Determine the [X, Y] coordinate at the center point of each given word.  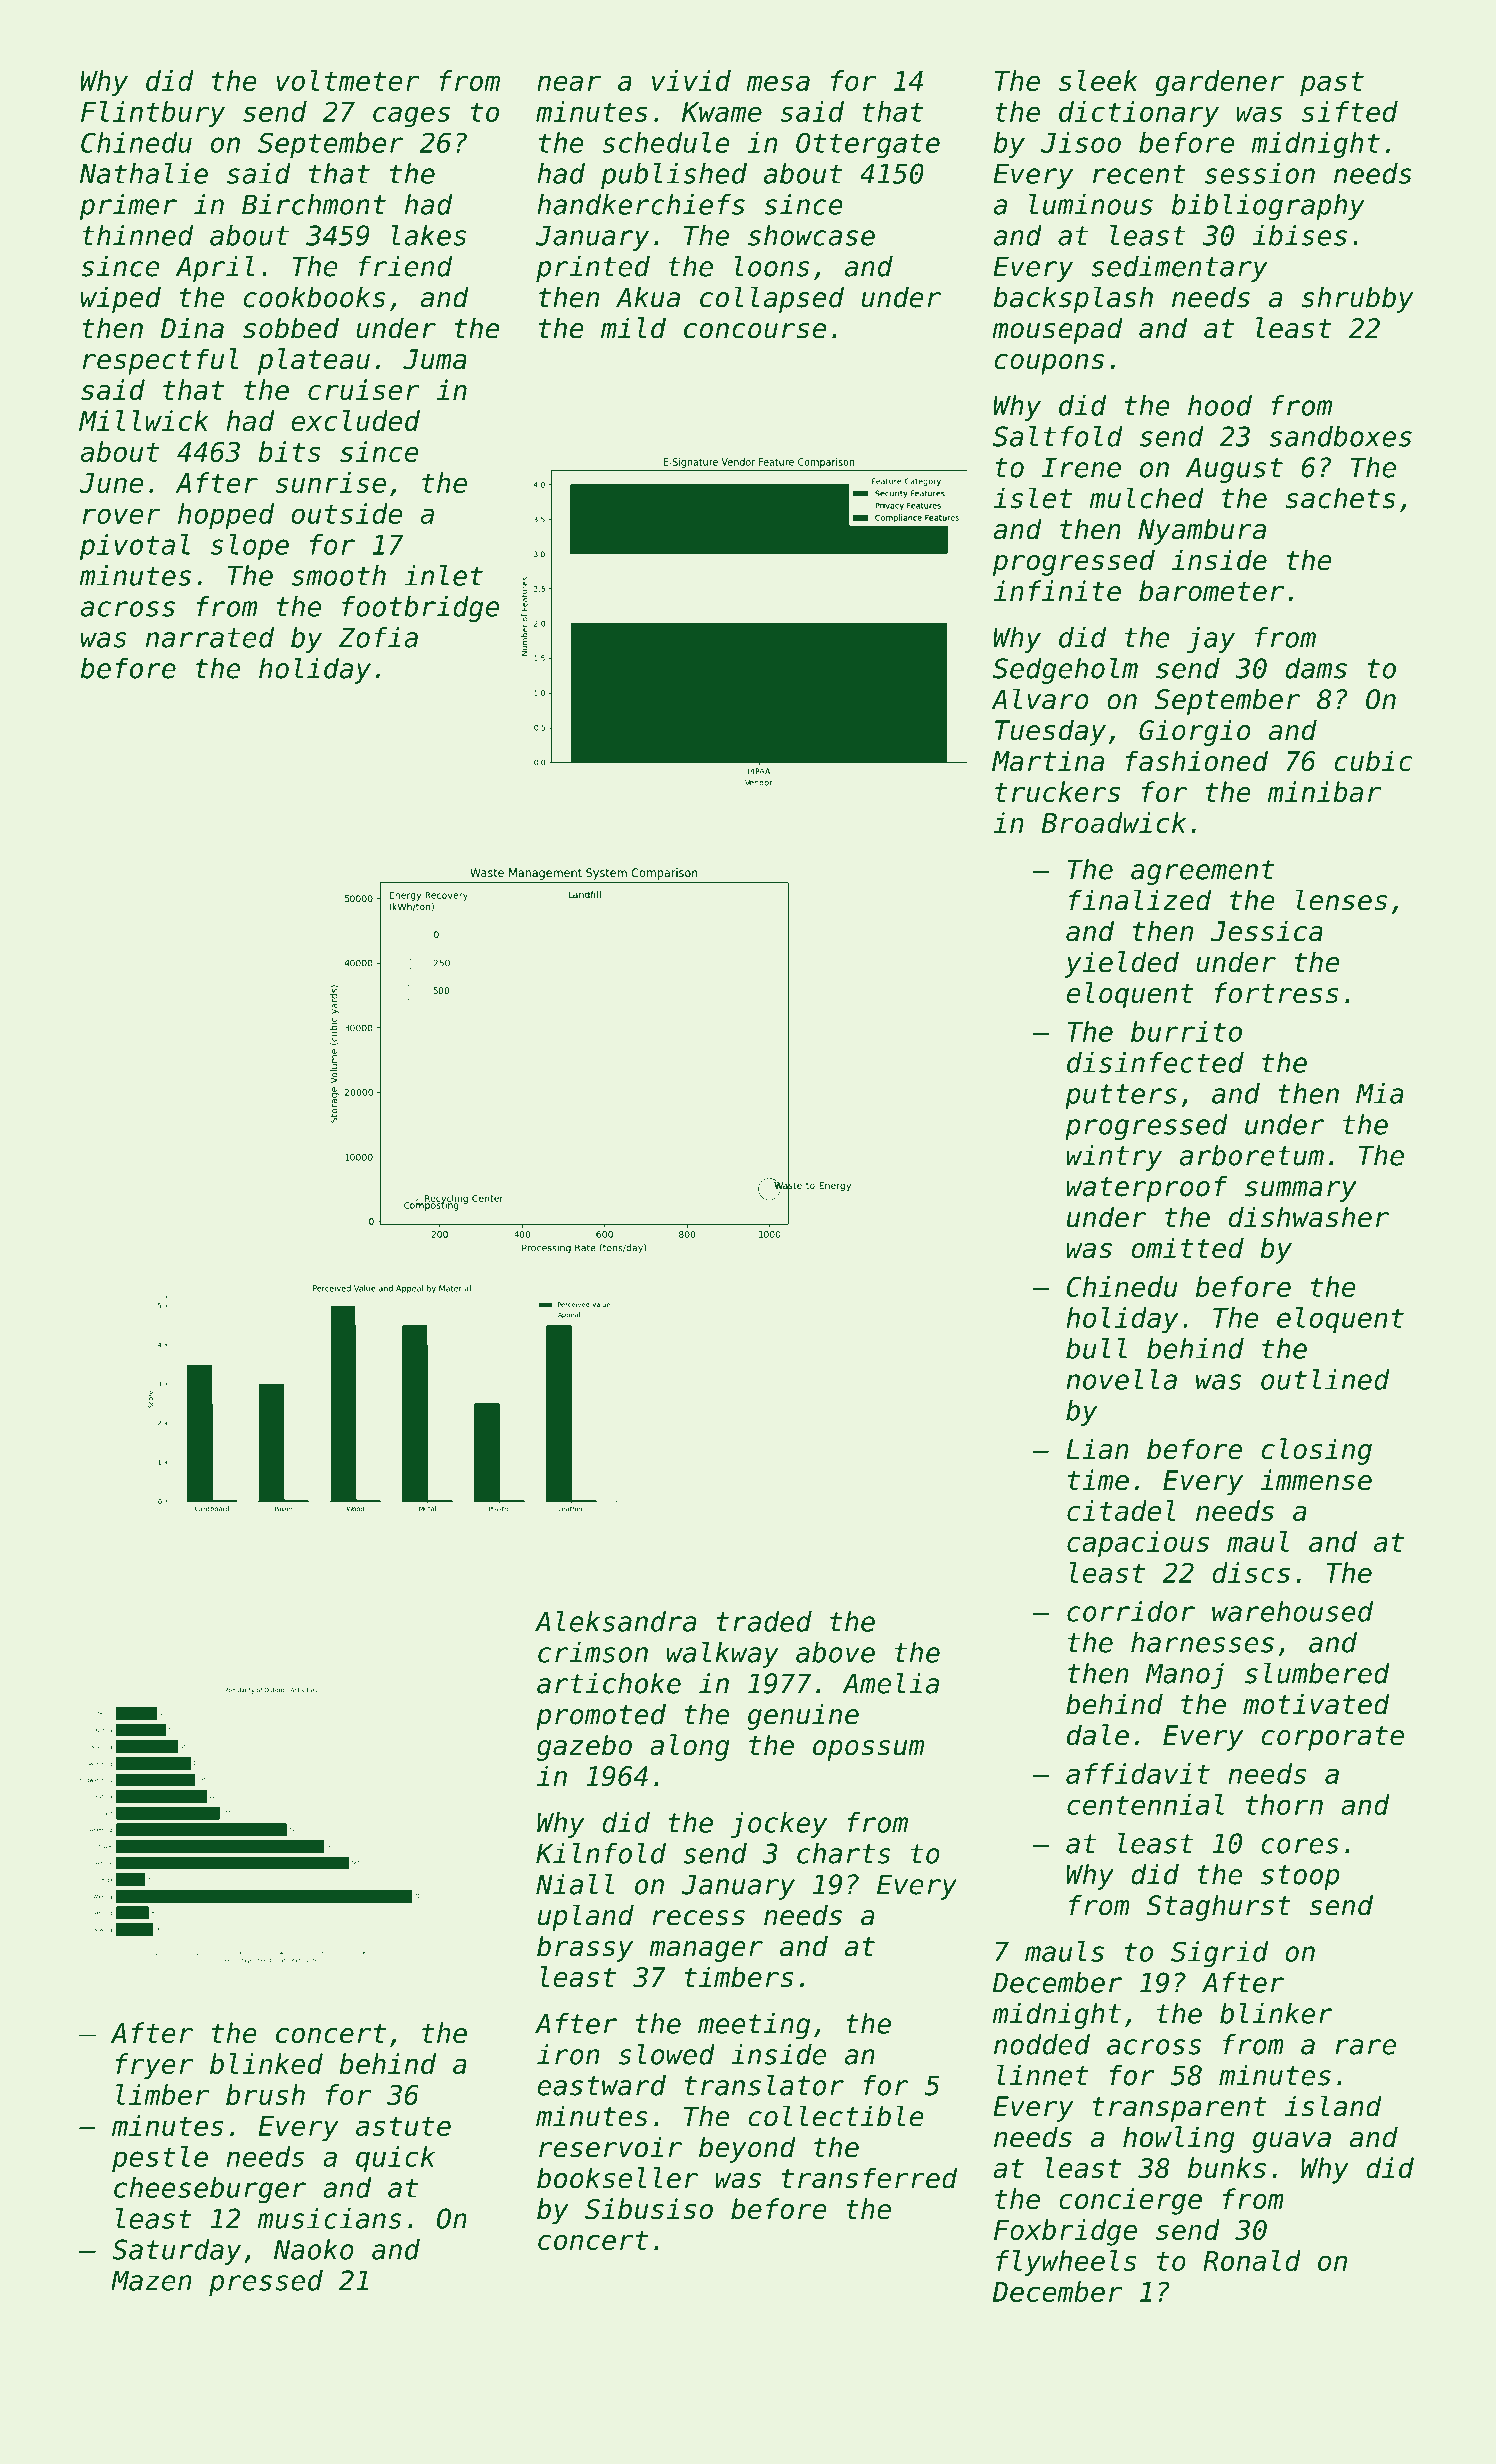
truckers [1057, 792]
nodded [1042, 2044]
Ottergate [868, 145]
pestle [160, 2159]
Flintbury [153, 114]
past [1332, 84]
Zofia [378, 637]
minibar [1324, 792]
